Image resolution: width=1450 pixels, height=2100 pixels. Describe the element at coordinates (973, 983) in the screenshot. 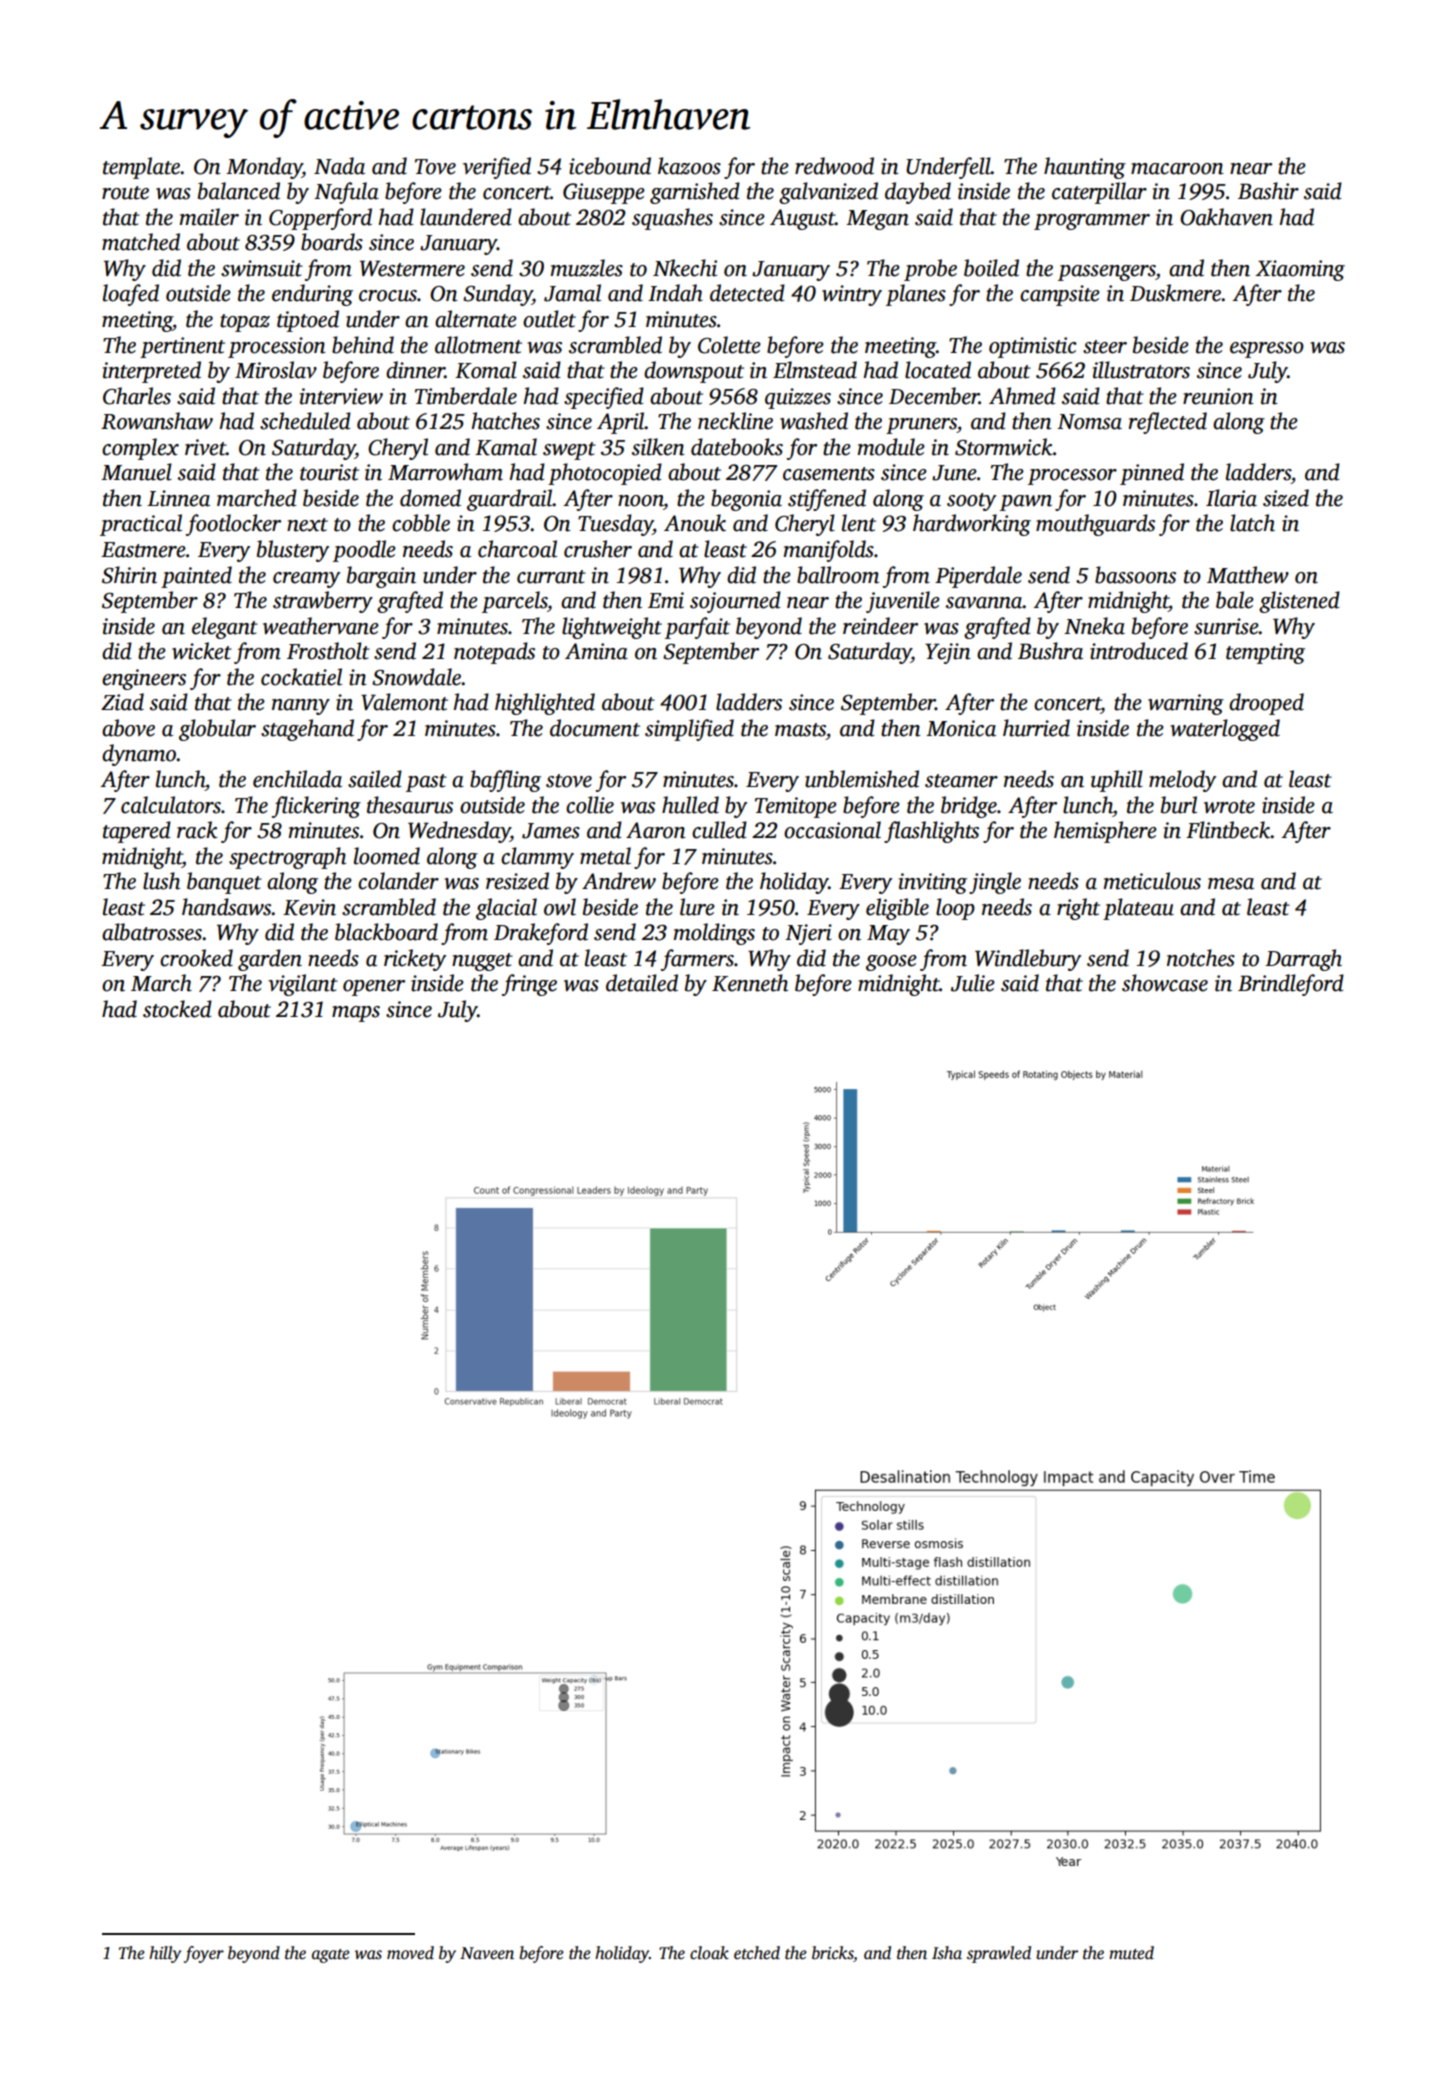

I see `Julie` at that location.
